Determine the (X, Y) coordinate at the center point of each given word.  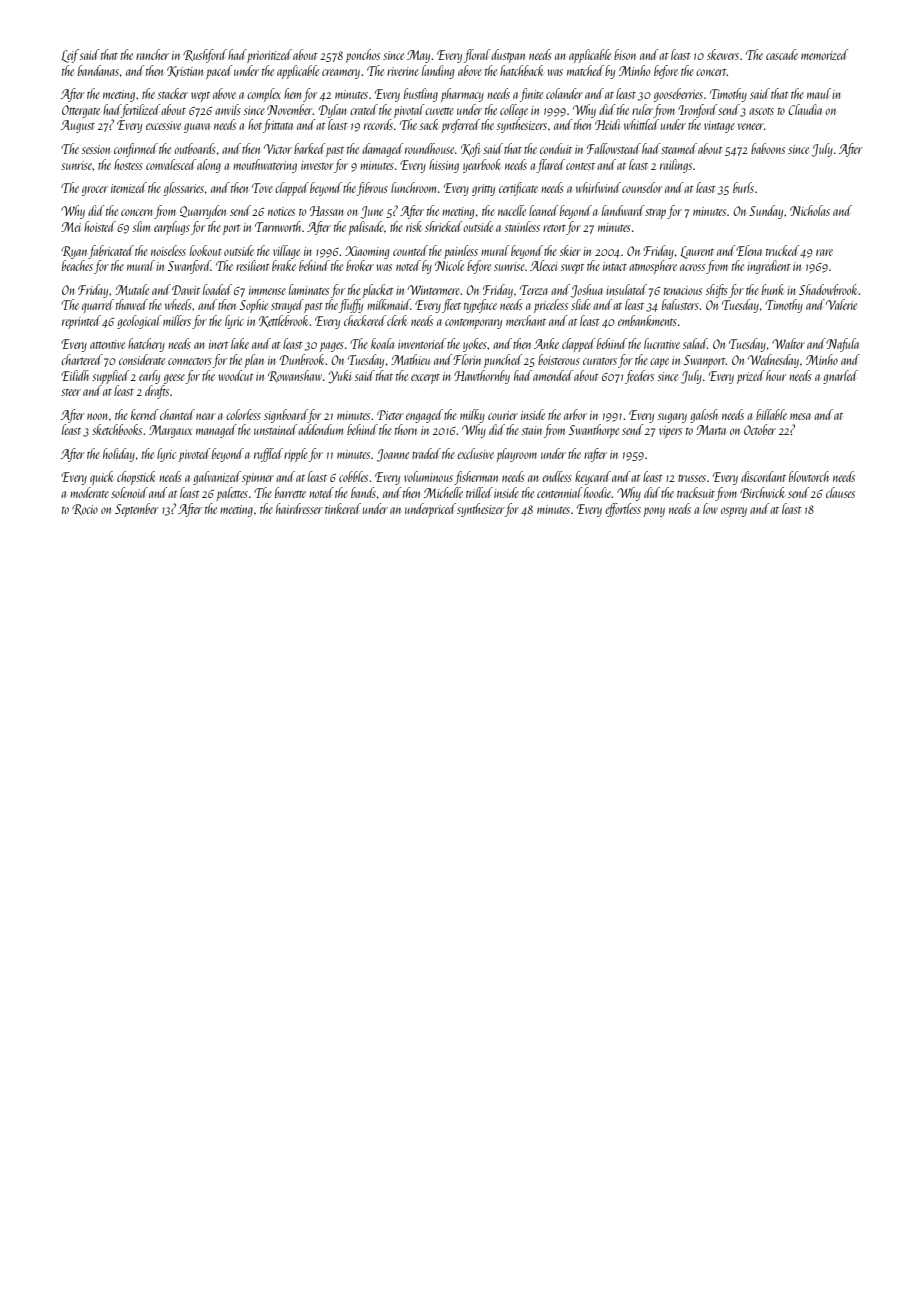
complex (264, 95)
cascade (782, 54)
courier (503, 415)
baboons (768, 148)
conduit (556, 148)
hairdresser (299, 508)
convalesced (171, 164)
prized (751, 377)
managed (216, 431)
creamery (341, 74)
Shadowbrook (829, 289)
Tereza (534, 290)
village (286, 252)
